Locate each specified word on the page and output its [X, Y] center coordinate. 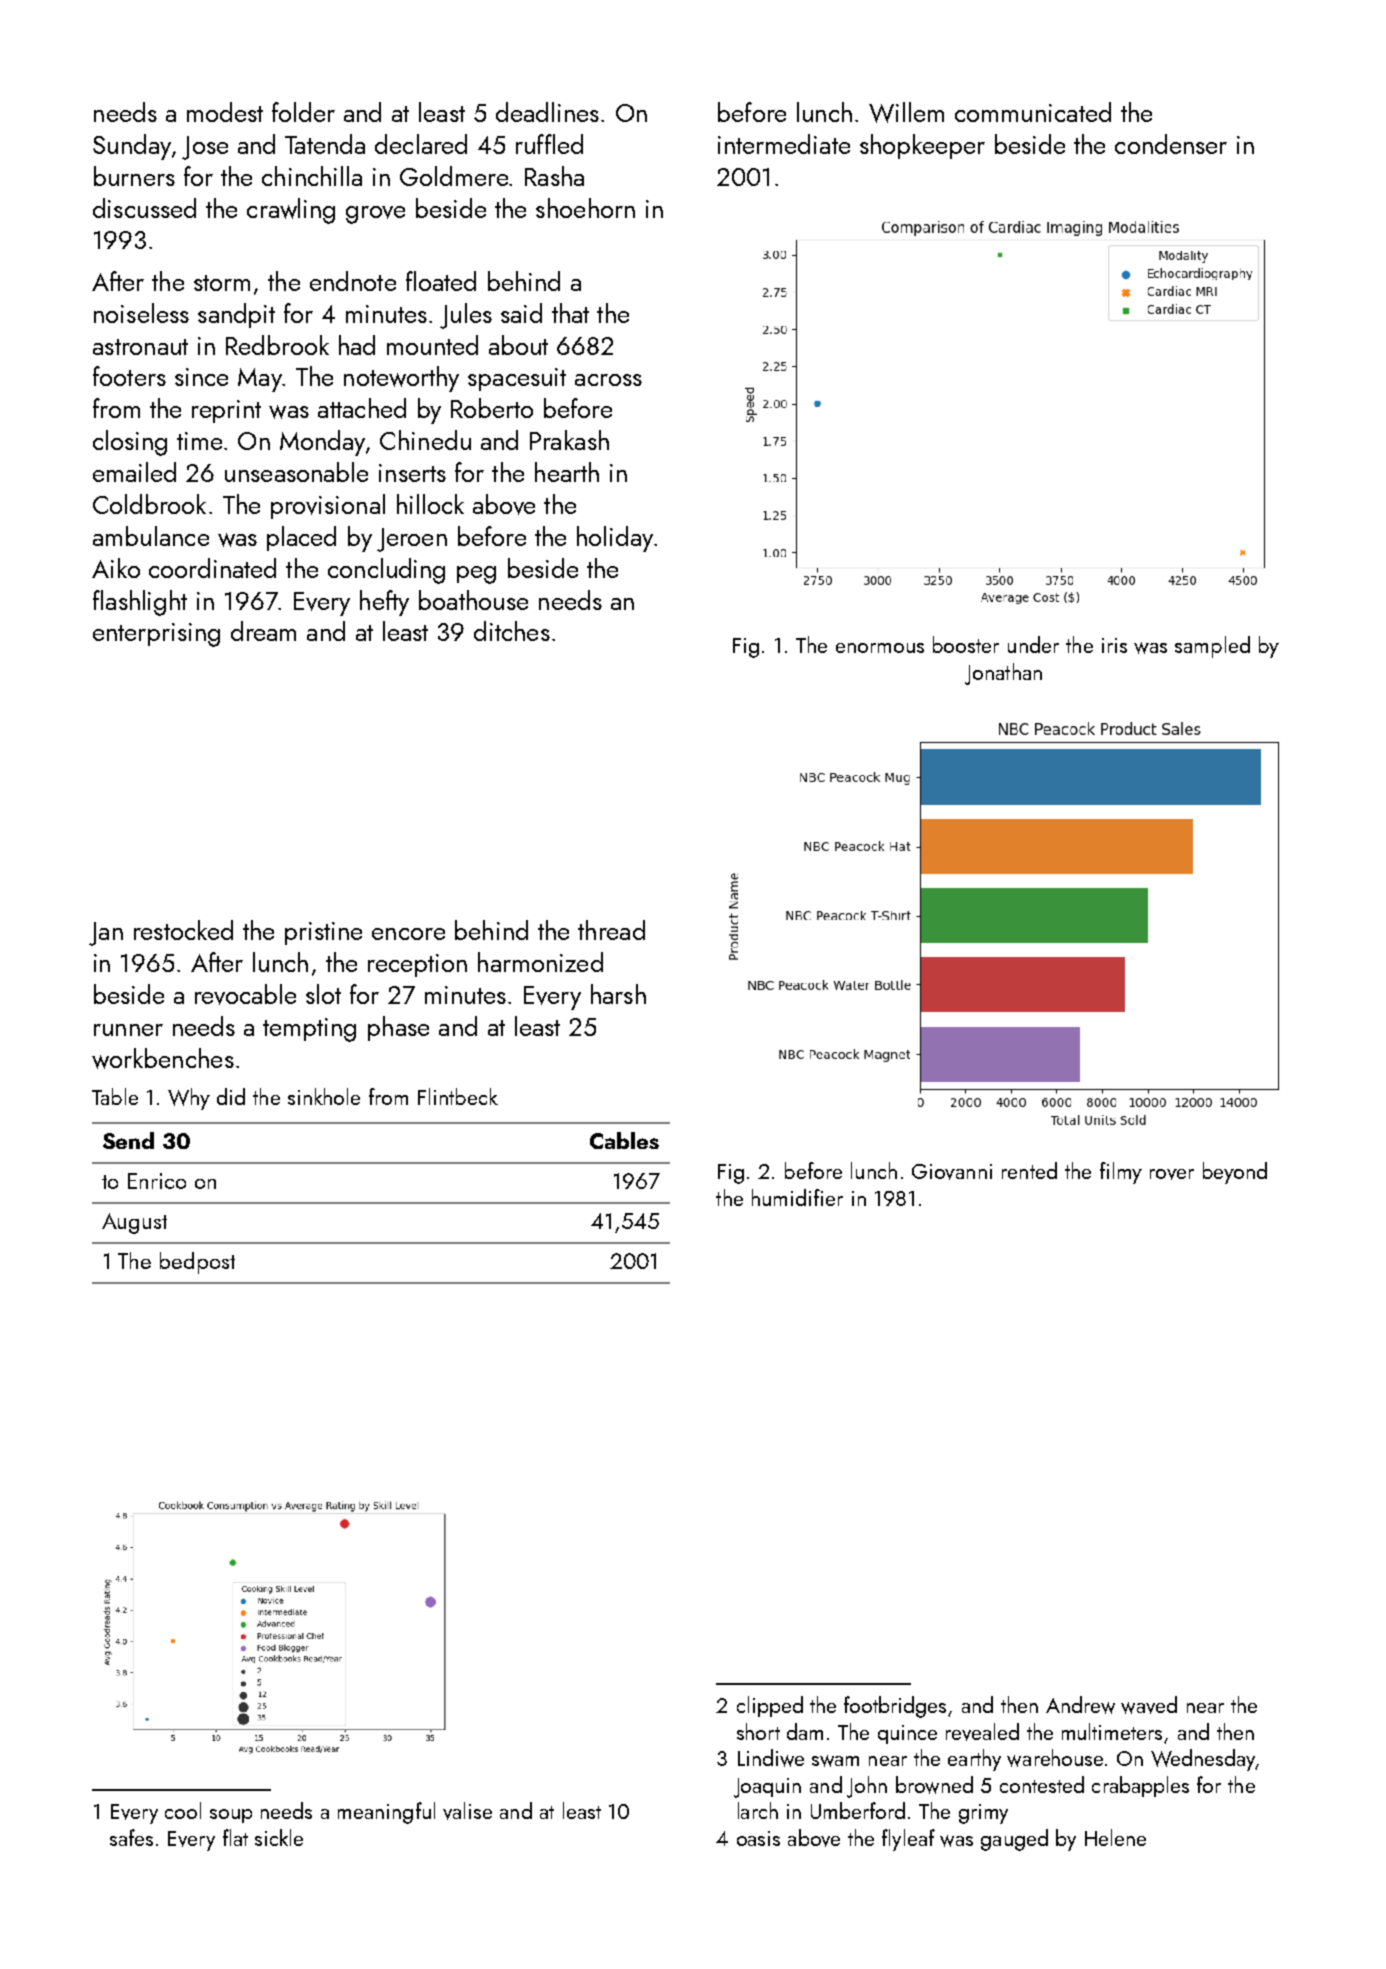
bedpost [197, 1263]
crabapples [1140, 1786]
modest [225, 112]
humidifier [797, 1197]
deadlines [547, 112]
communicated [1033, 112]
